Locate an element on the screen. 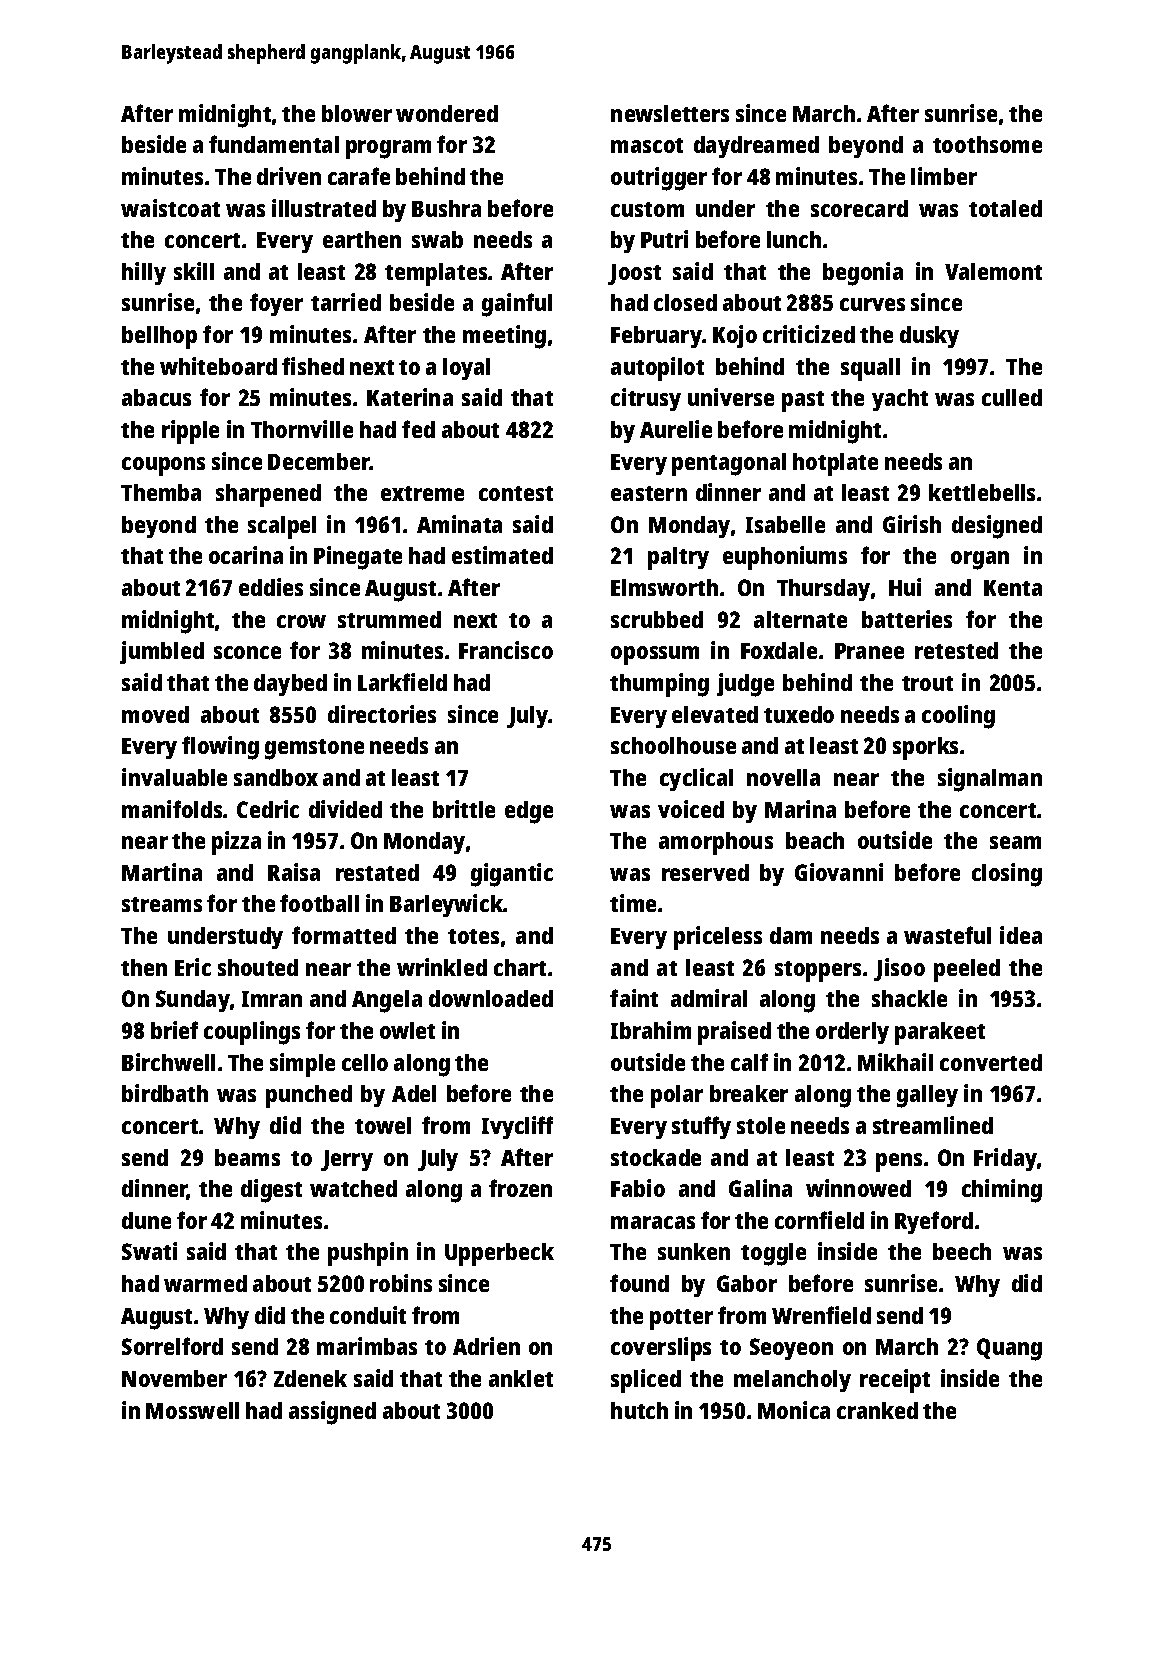 This screenshot has width=1165, height=1654. Ryeford is located at coordinates (934, 1222).
